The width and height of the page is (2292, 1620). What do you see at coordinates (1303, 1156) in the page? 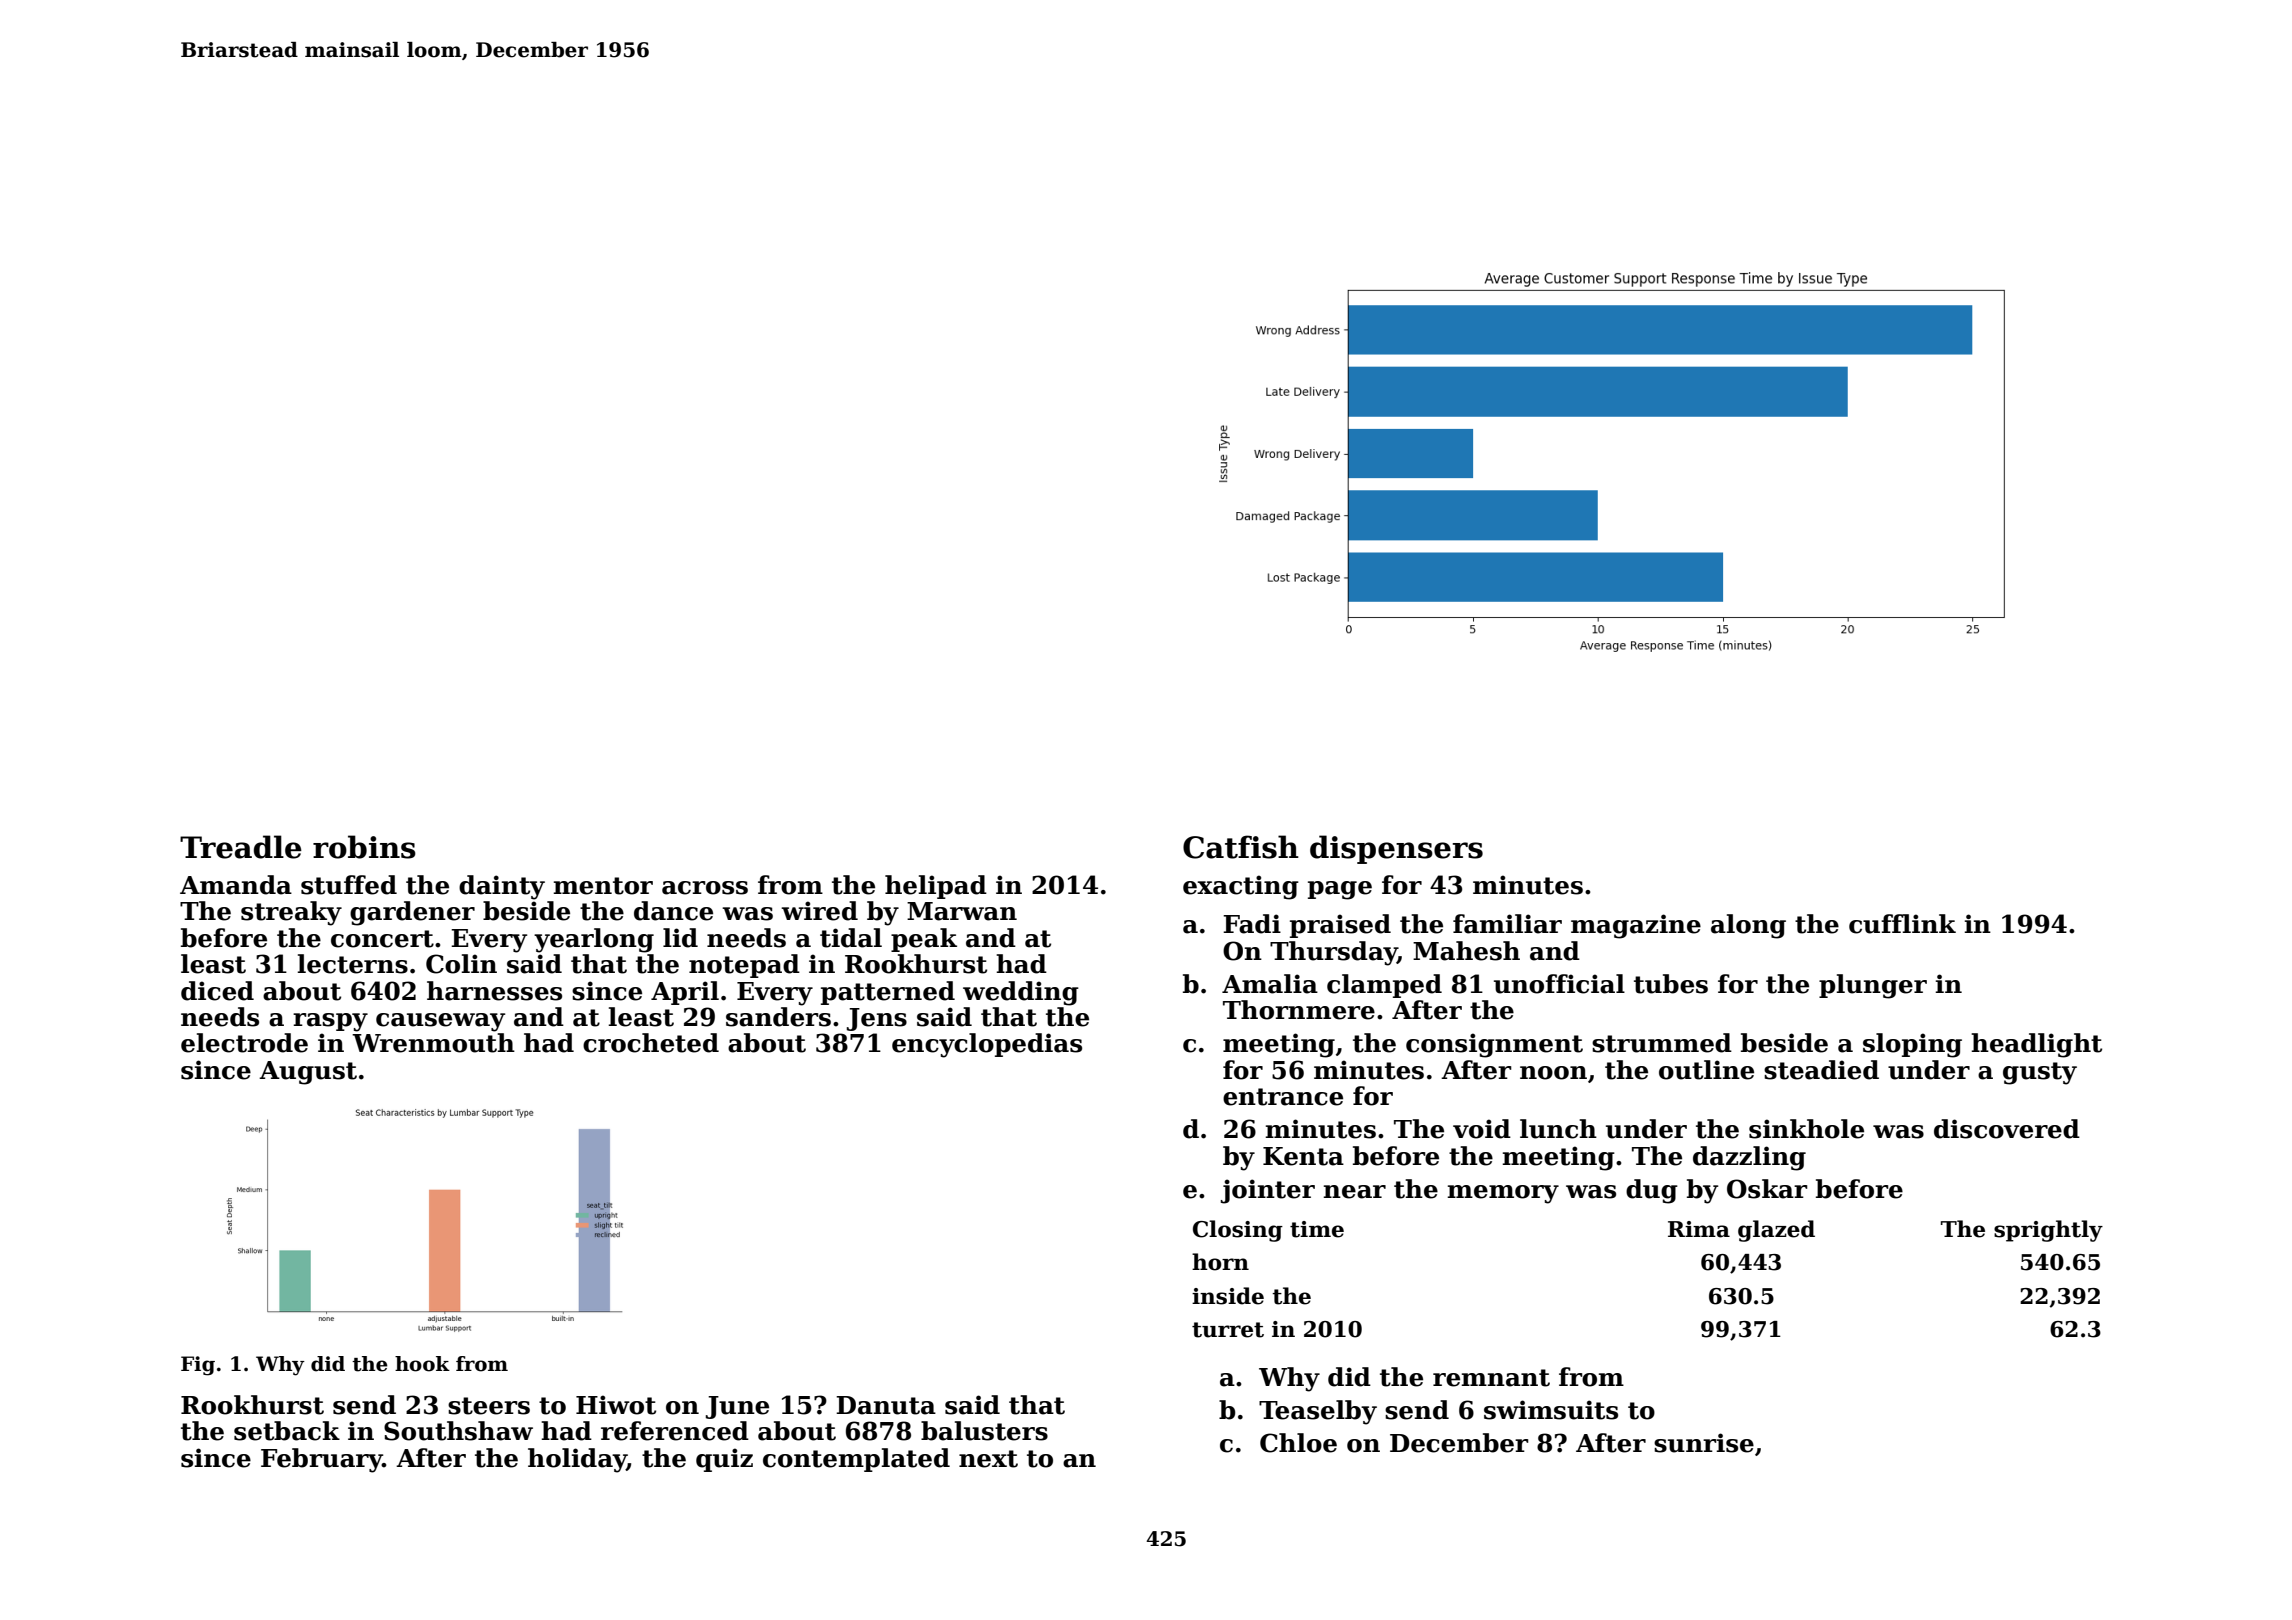
I see `Kenta` at bounding box center [1303, 1156].
